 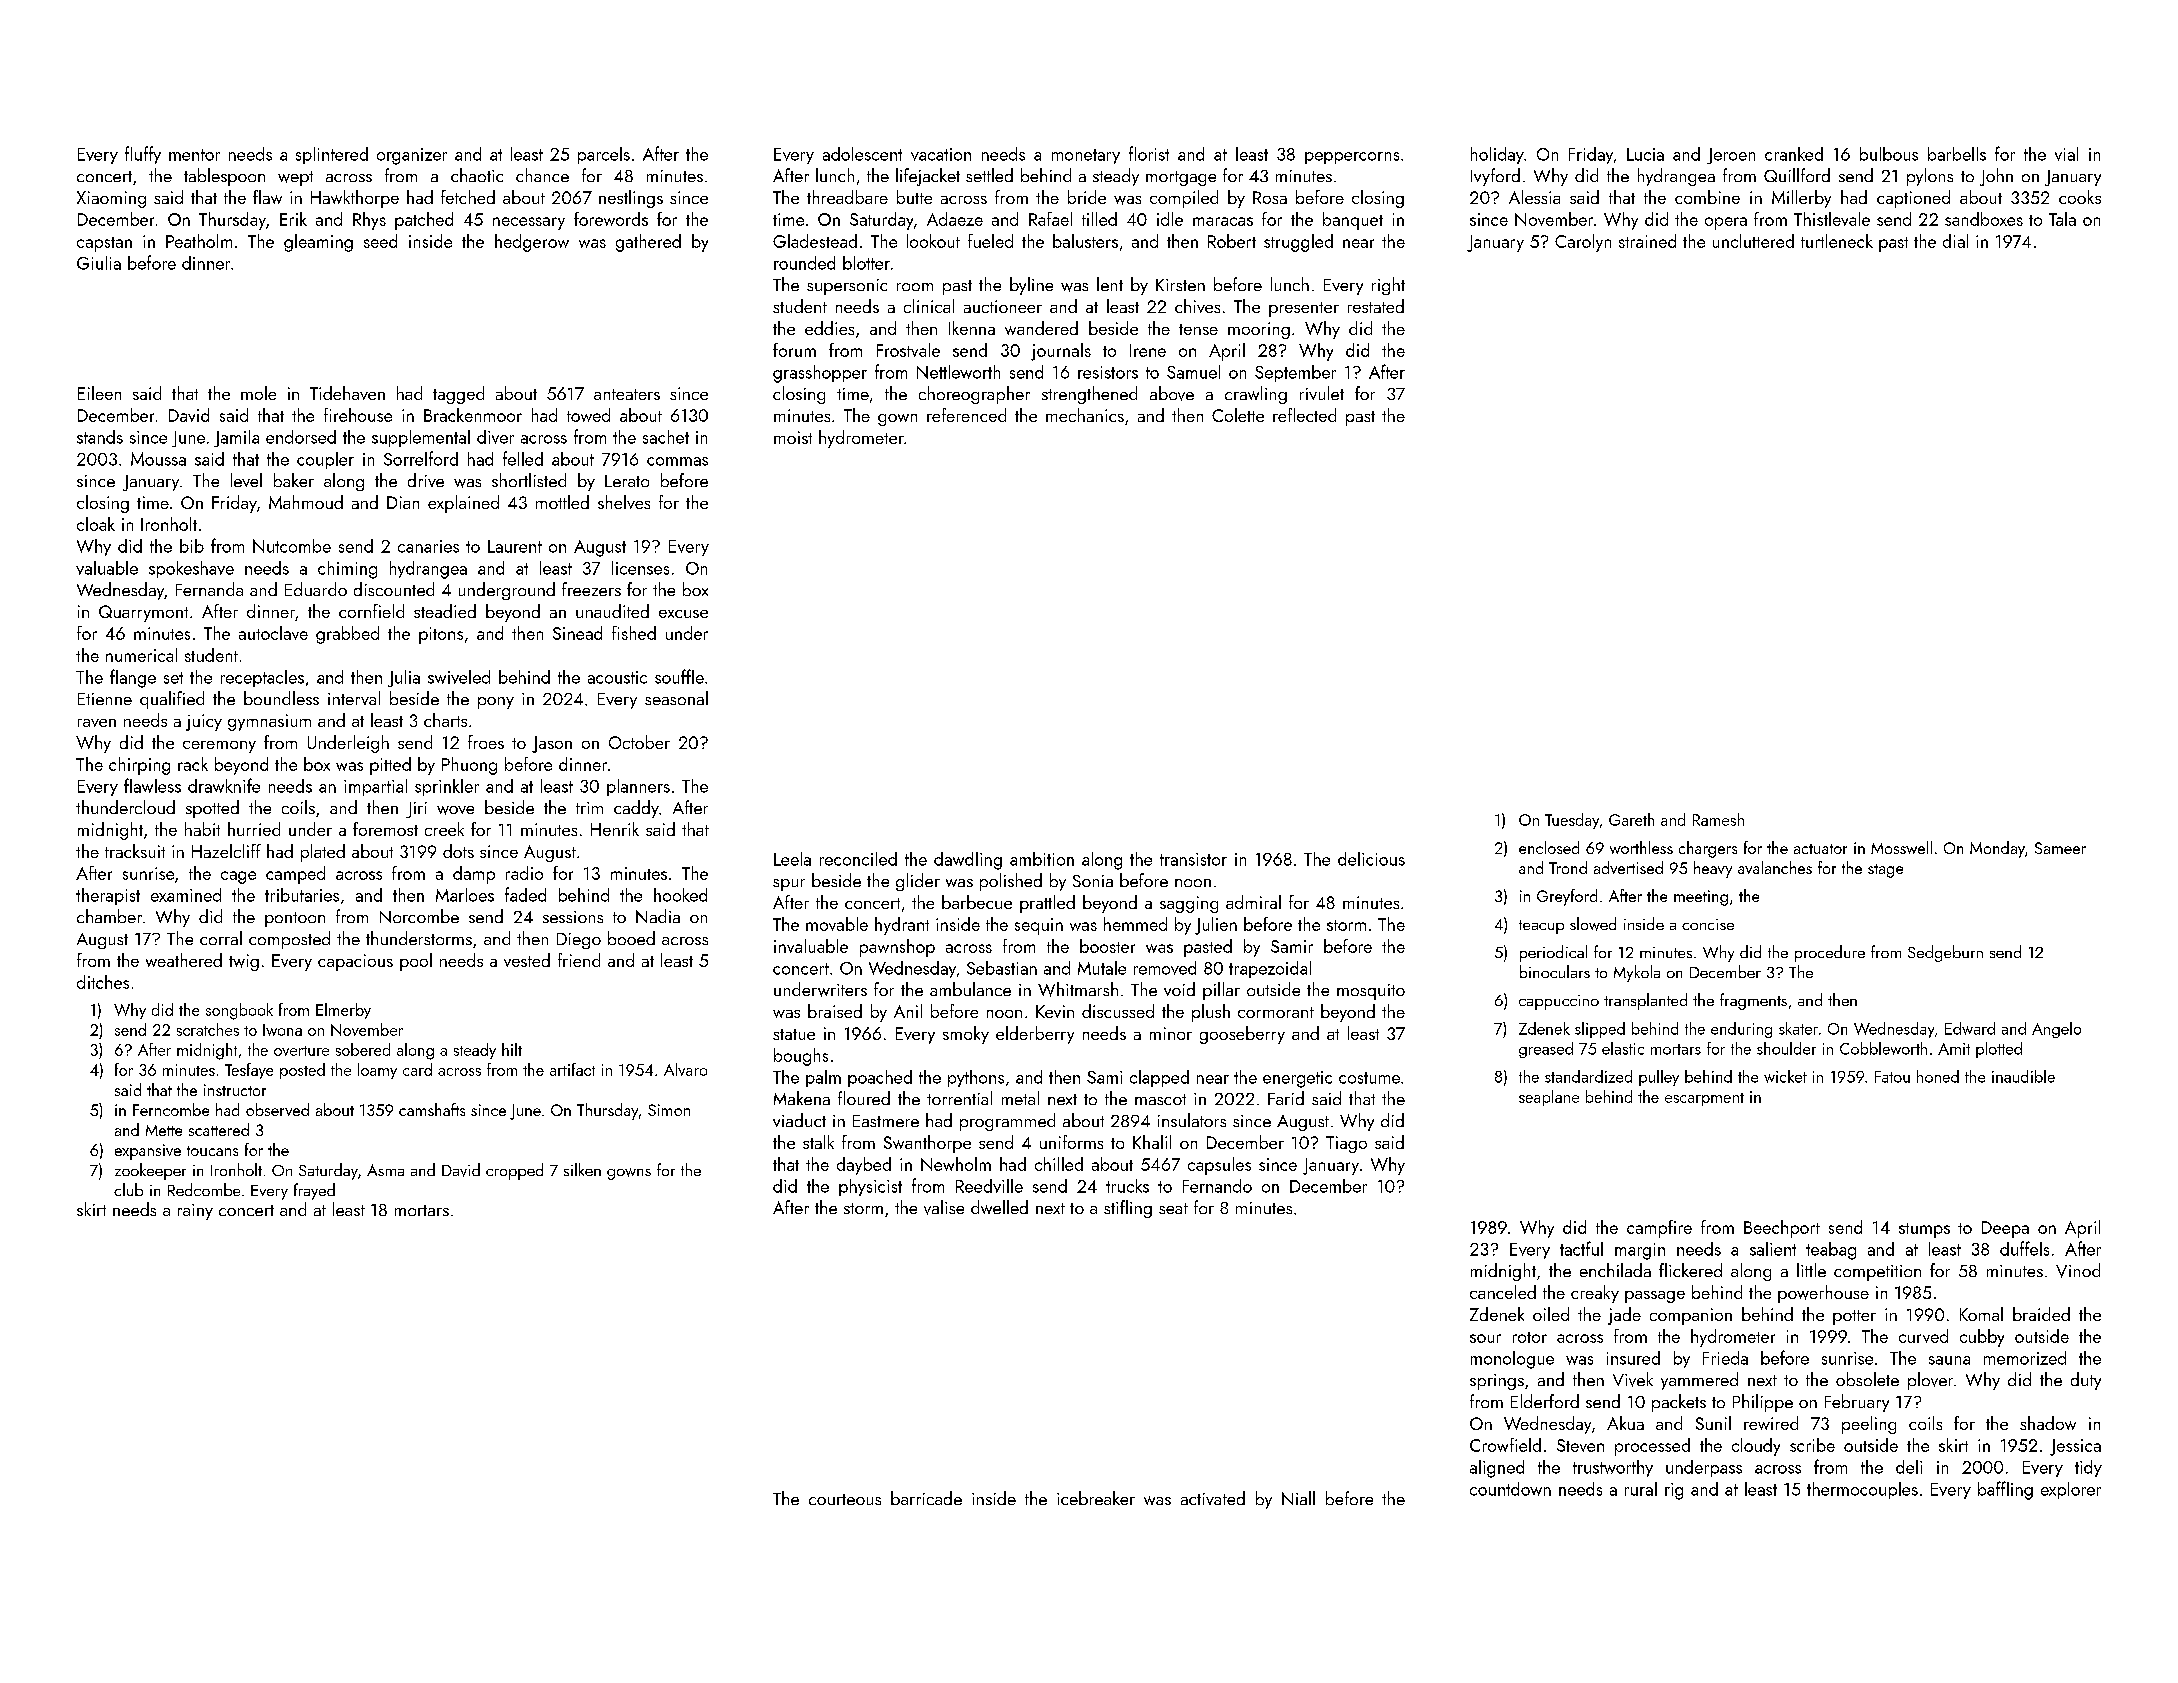 What do you see at coordinates (1304, 415) in the page?
I see `reflected` at bounding box center [1304, 415].
